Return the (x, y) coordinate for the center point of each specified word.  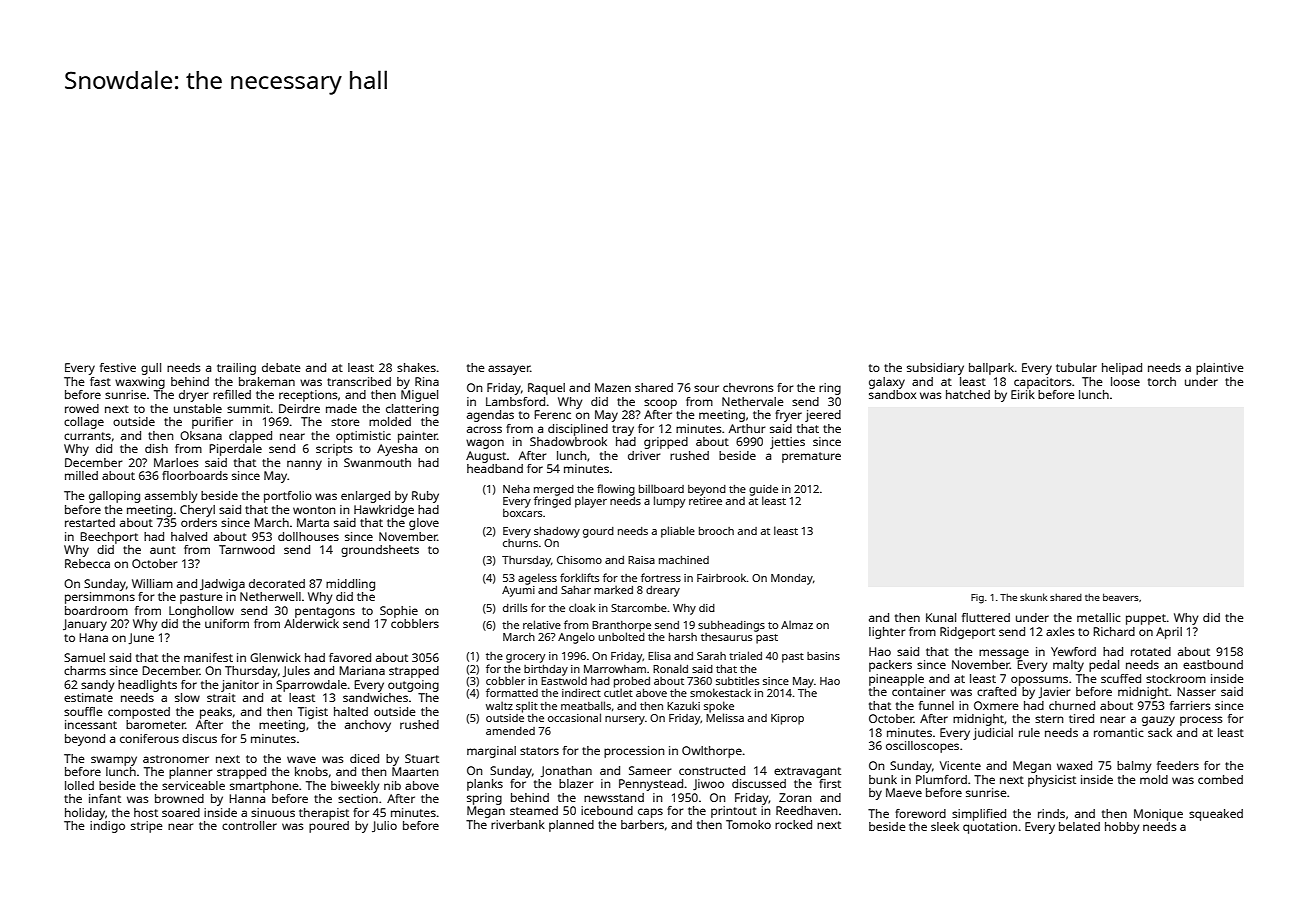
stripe (147, 827)
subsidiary (935, 369)
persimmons (100, 598)
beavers (1121, 597)
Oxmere (996, 705)
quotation (990, 828)
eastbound (1213, 664)
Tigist (313, 713)
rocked (793, 824)
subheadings (731, 626)
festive (118, 367)
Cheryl (197, 511)
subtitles (737, 680)
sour (706, 388)
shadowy (557, 532)
